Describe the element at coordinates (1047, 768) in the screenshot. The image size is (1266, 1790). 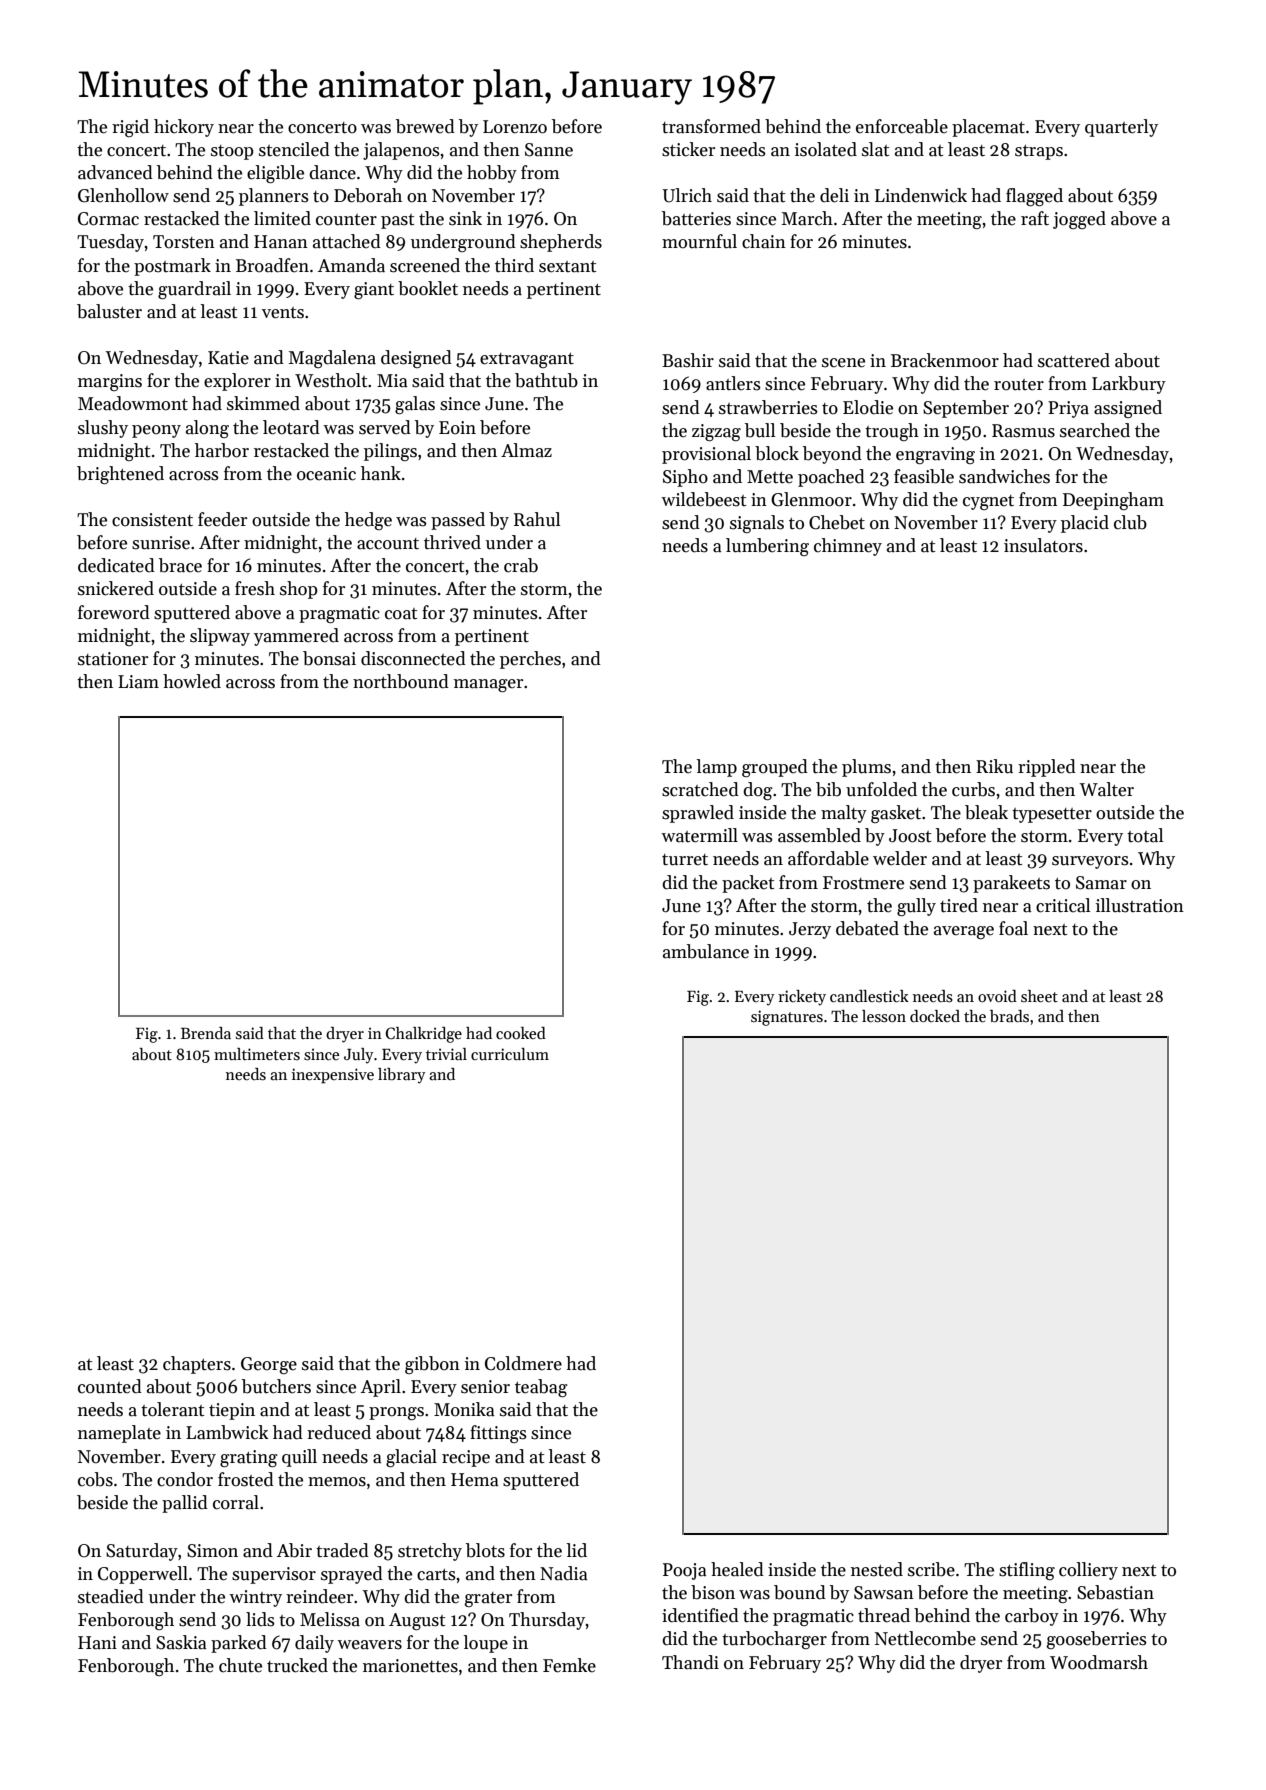
I see `rippled` at that location.
